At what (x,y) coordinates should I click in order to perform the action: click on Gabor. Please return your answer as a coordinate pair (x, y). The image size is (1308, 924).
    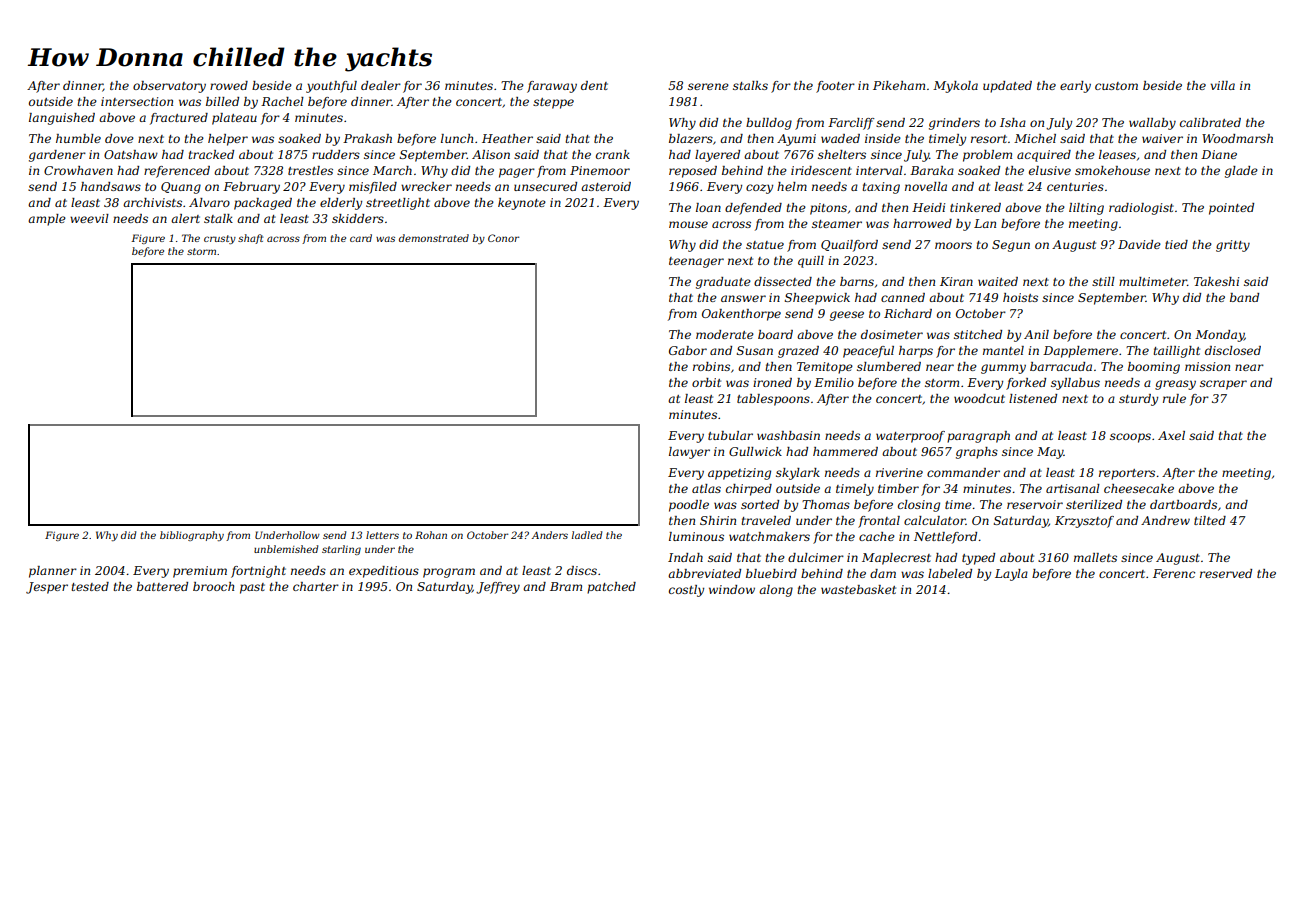
    Looking at the image, I should click on (688, 350).
